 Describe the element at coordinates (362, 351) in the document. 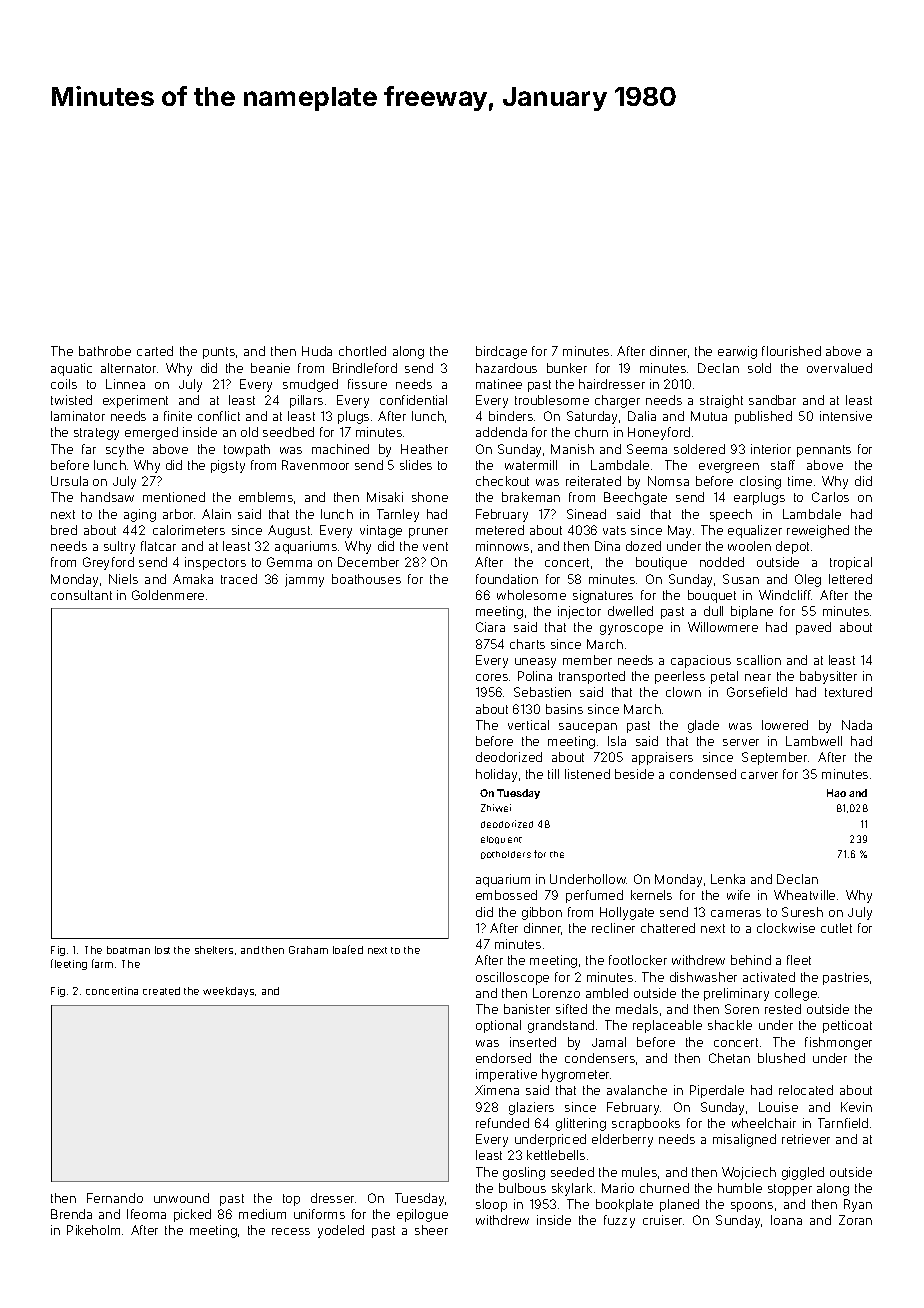

I see `chortled` at that location.
